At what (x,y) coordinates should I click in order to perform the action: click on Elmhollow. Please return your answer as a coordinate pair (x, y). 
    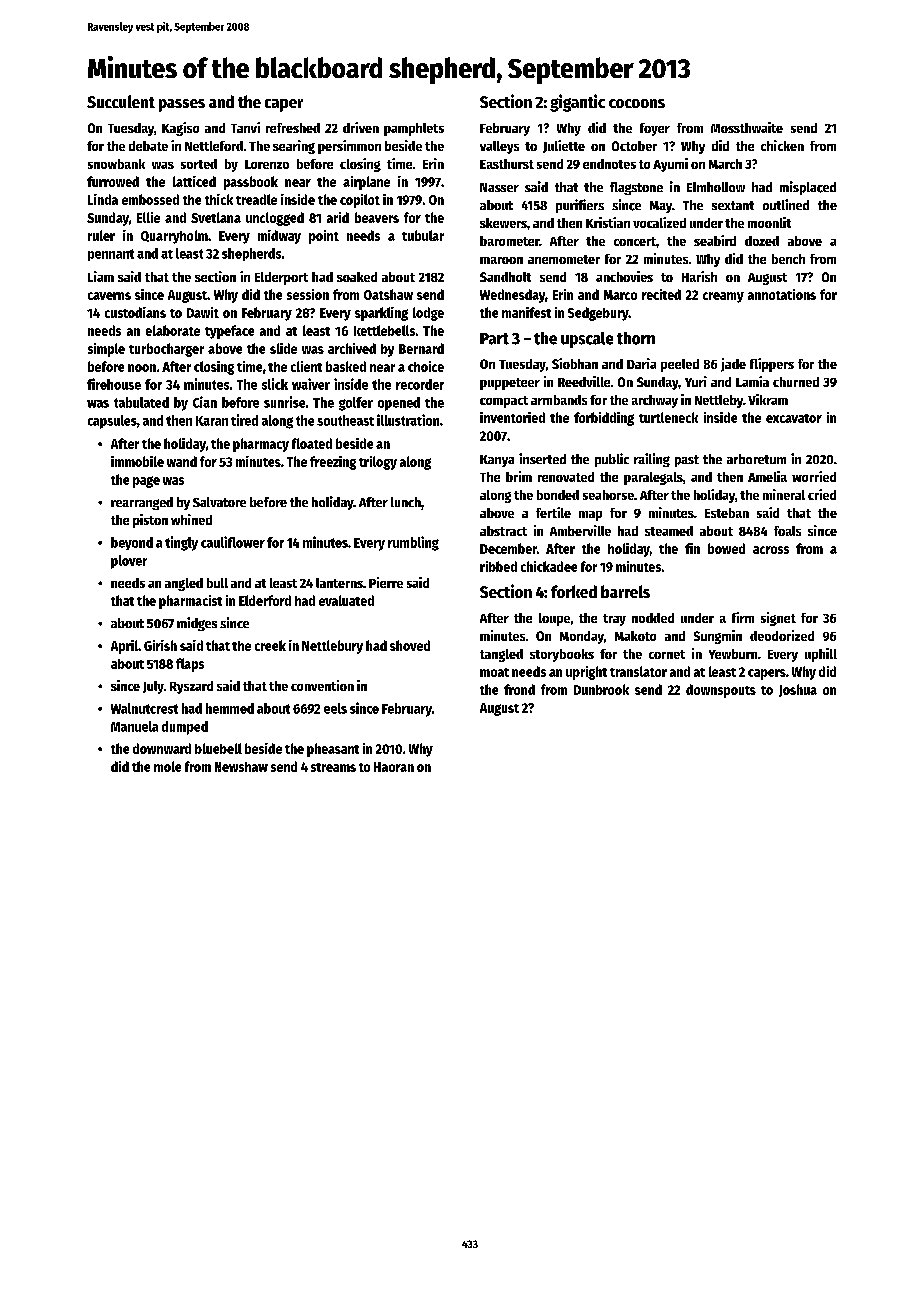
    Looking at the image, I should click on (716, 187).
